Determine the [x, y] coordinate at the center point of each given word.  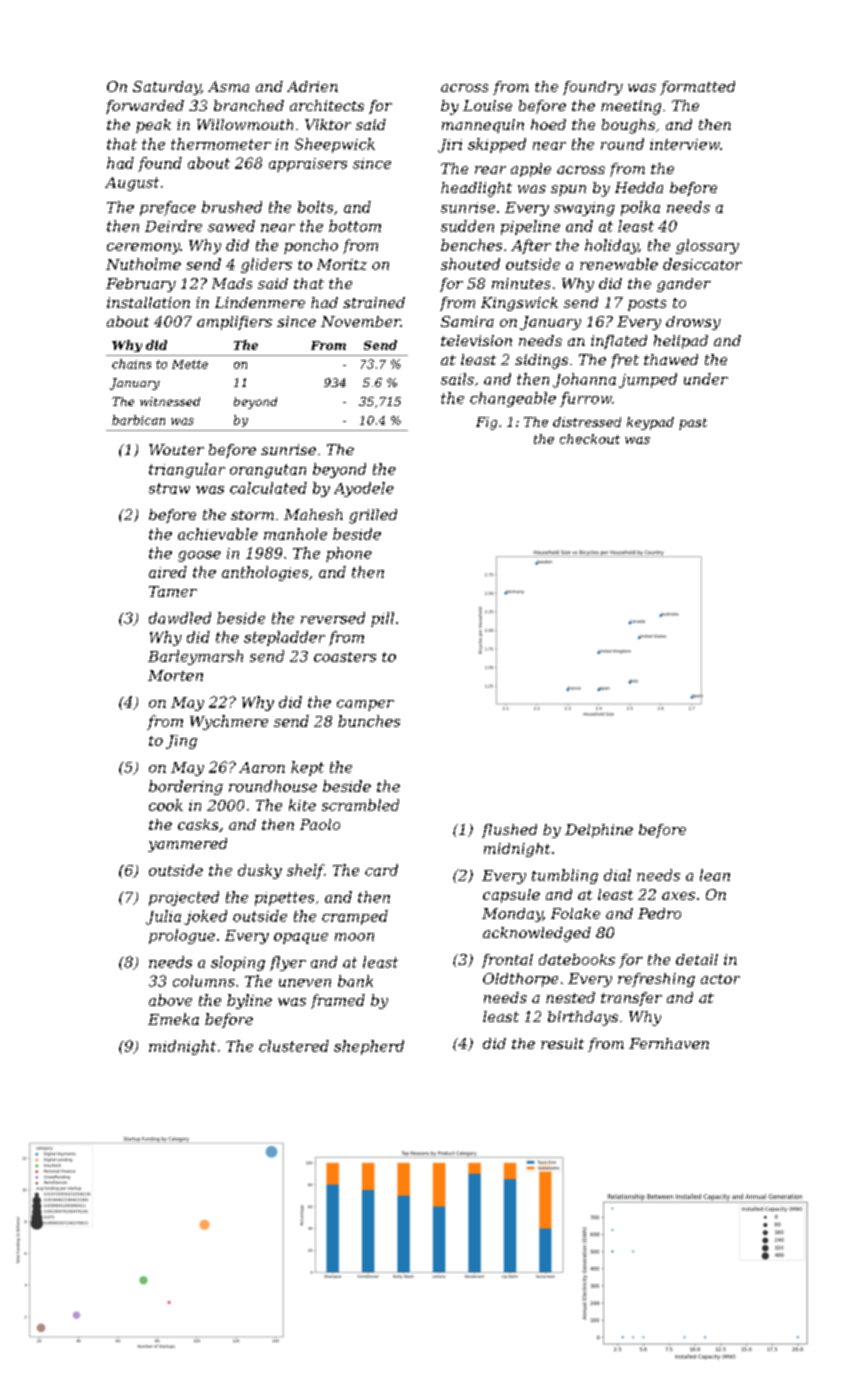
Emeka [173, 1019]
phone [349, 554]
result [562, 1043]
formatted [697, 88]
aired [168, 572]
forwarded [145, 107]
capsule [511, 896]
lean [715, 875]
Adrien [312, 86]
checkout [590, 439]
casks [198, 824]
